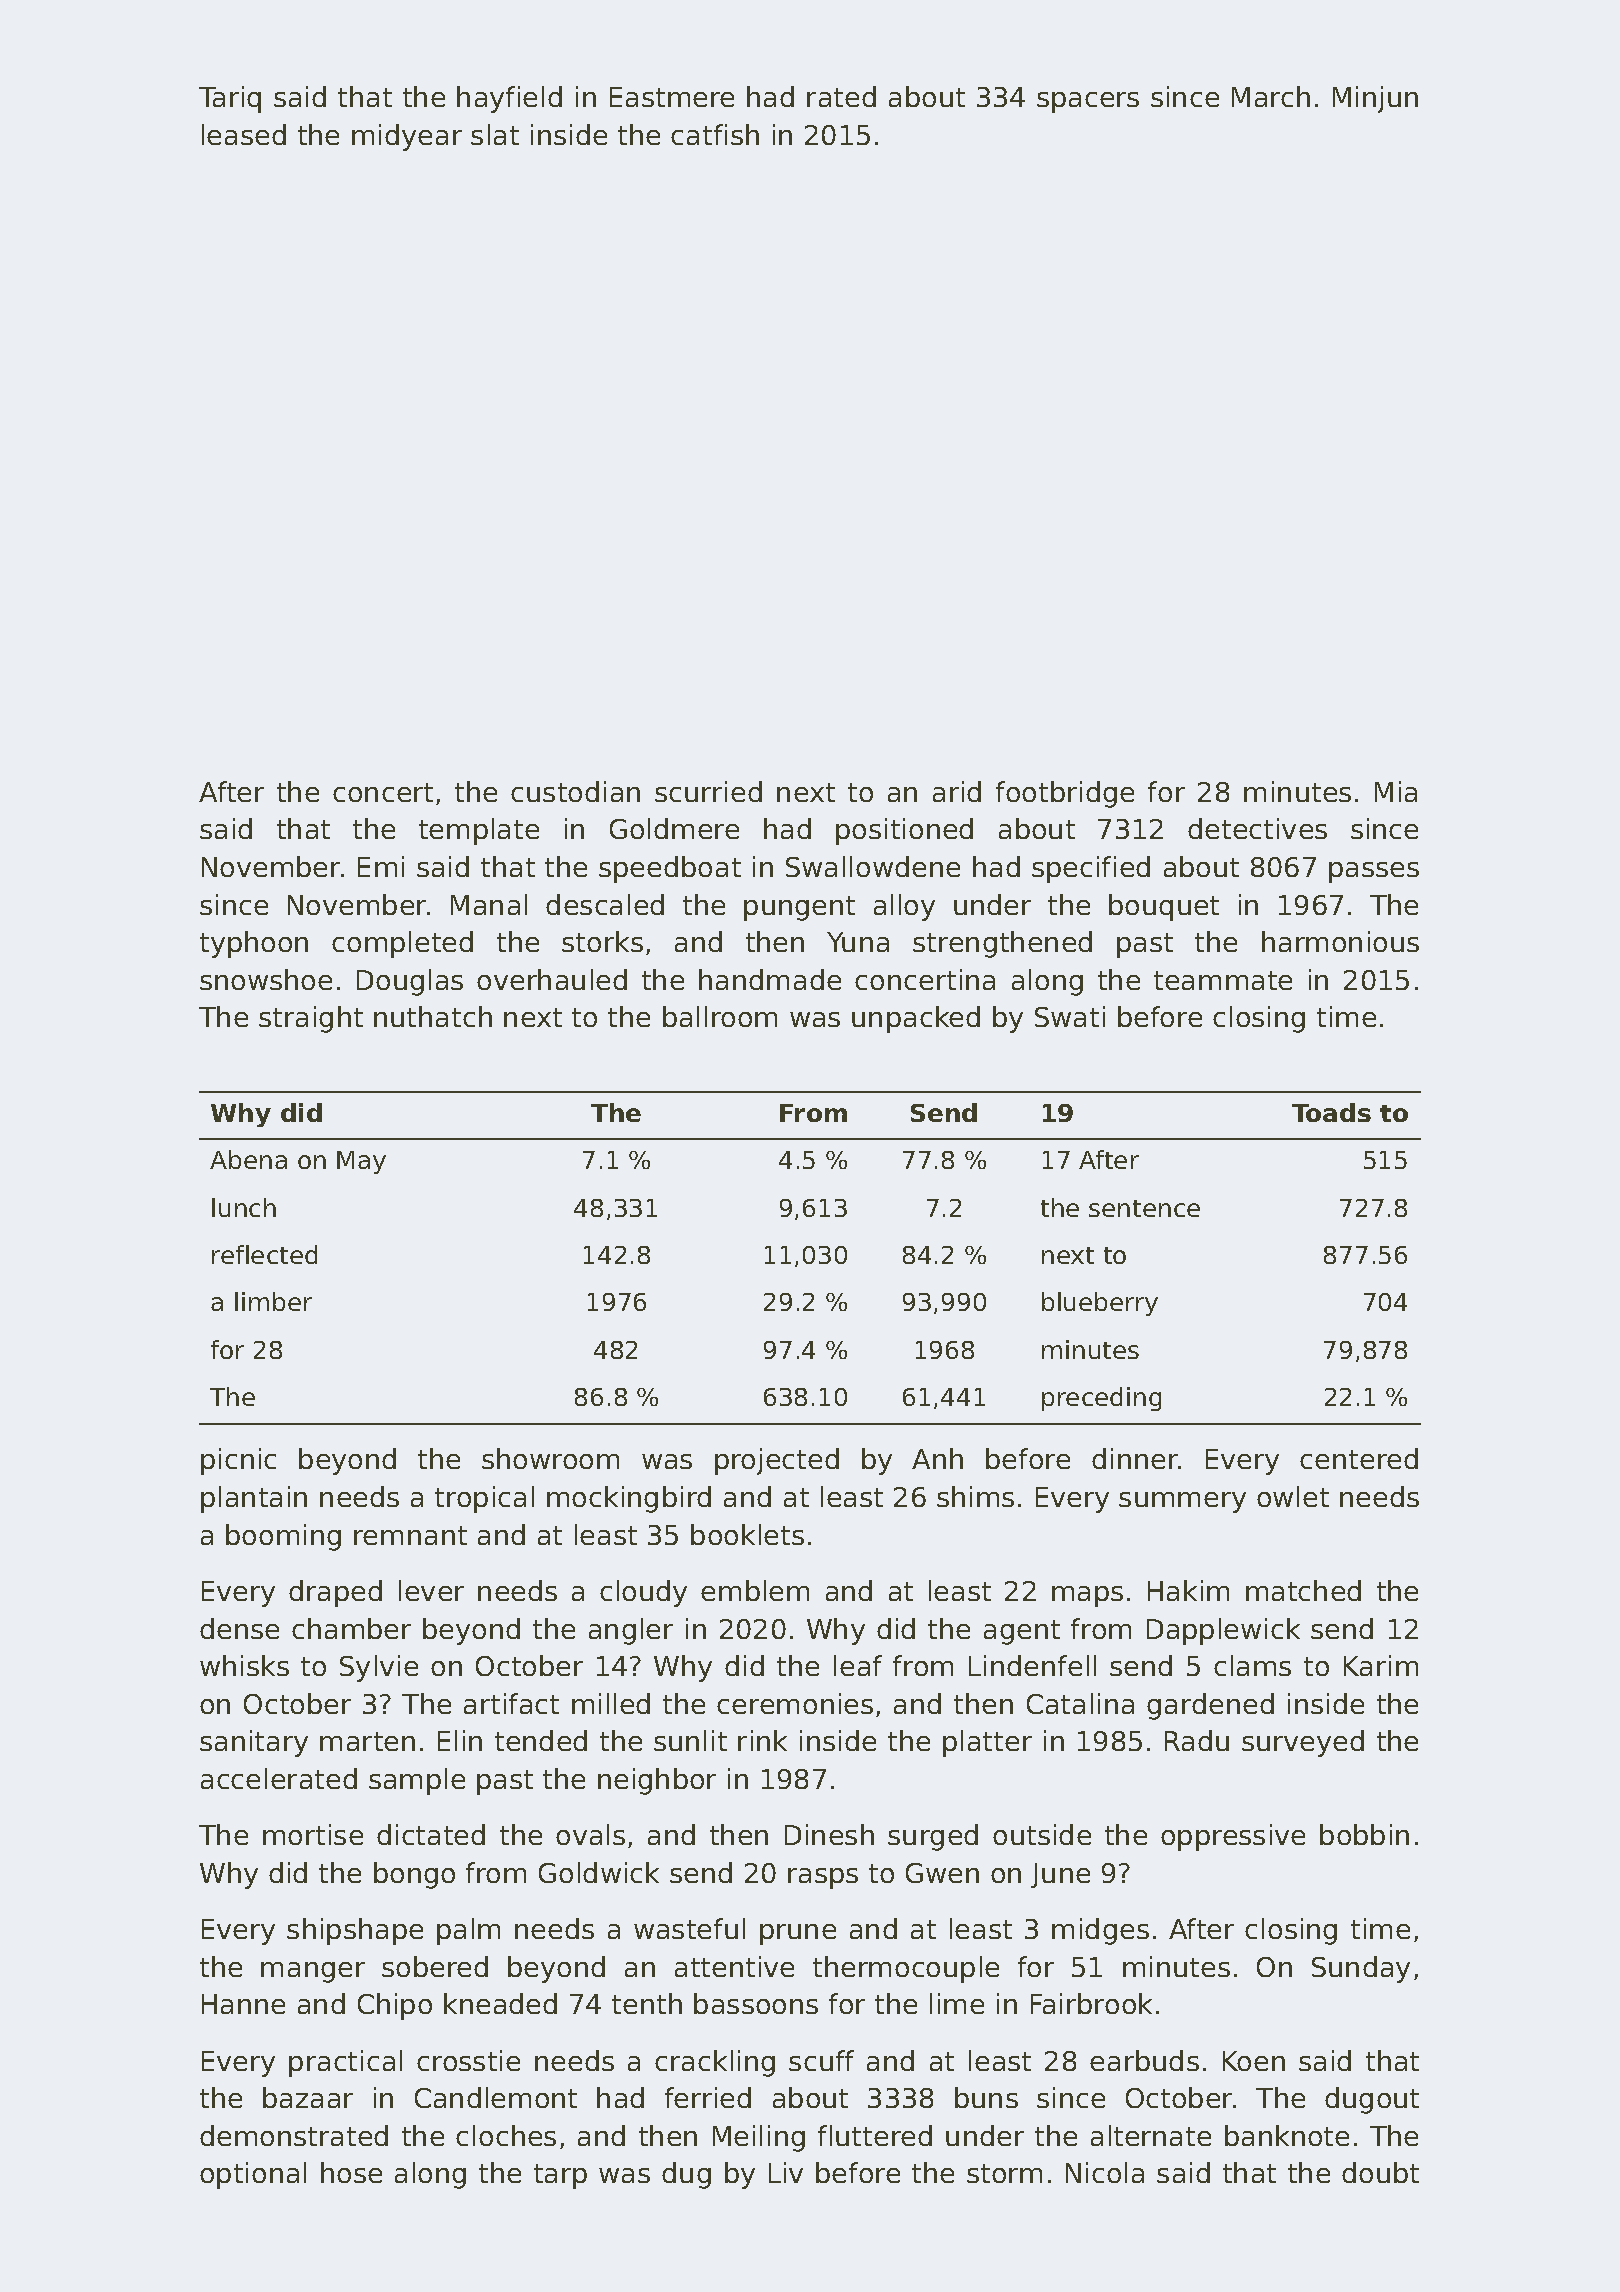 This screenshot has width=1620, height=2292. What do you see at coordinates (244, 134) in the screenshot?
I see `leased` at bounding box center [244, 134].
